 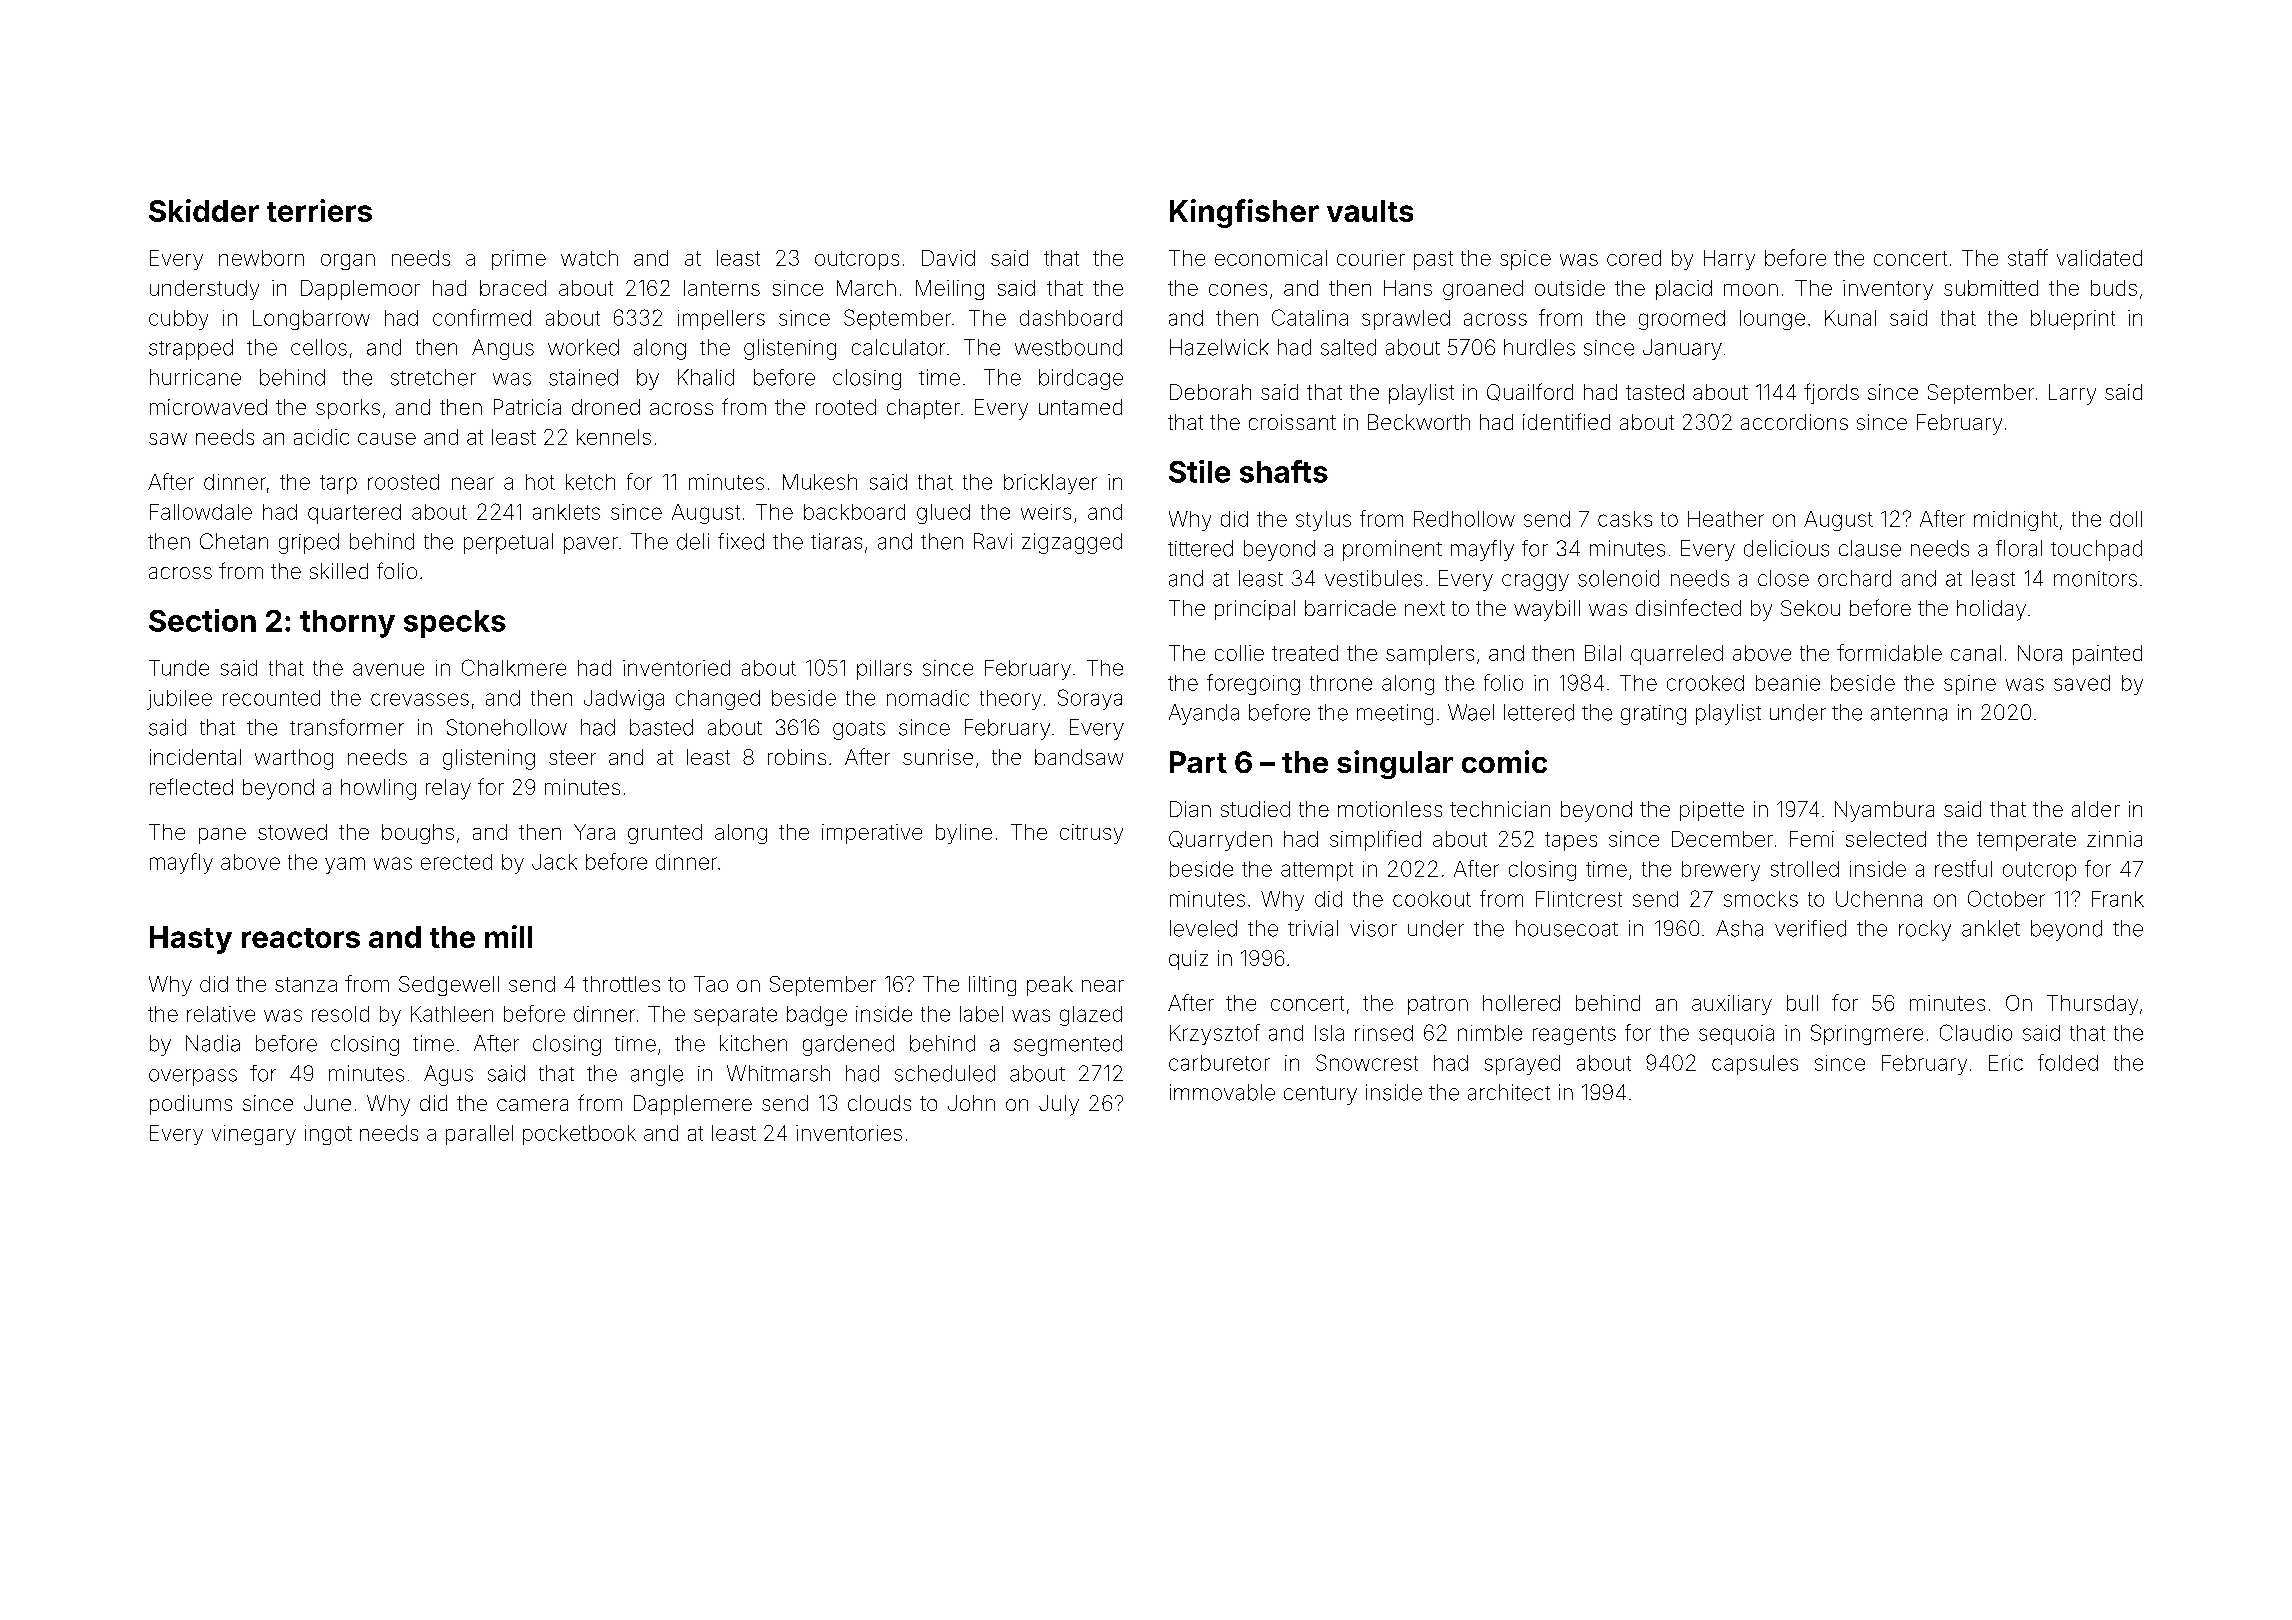 I want to click on monitors, so click(x=2095, y=579).
